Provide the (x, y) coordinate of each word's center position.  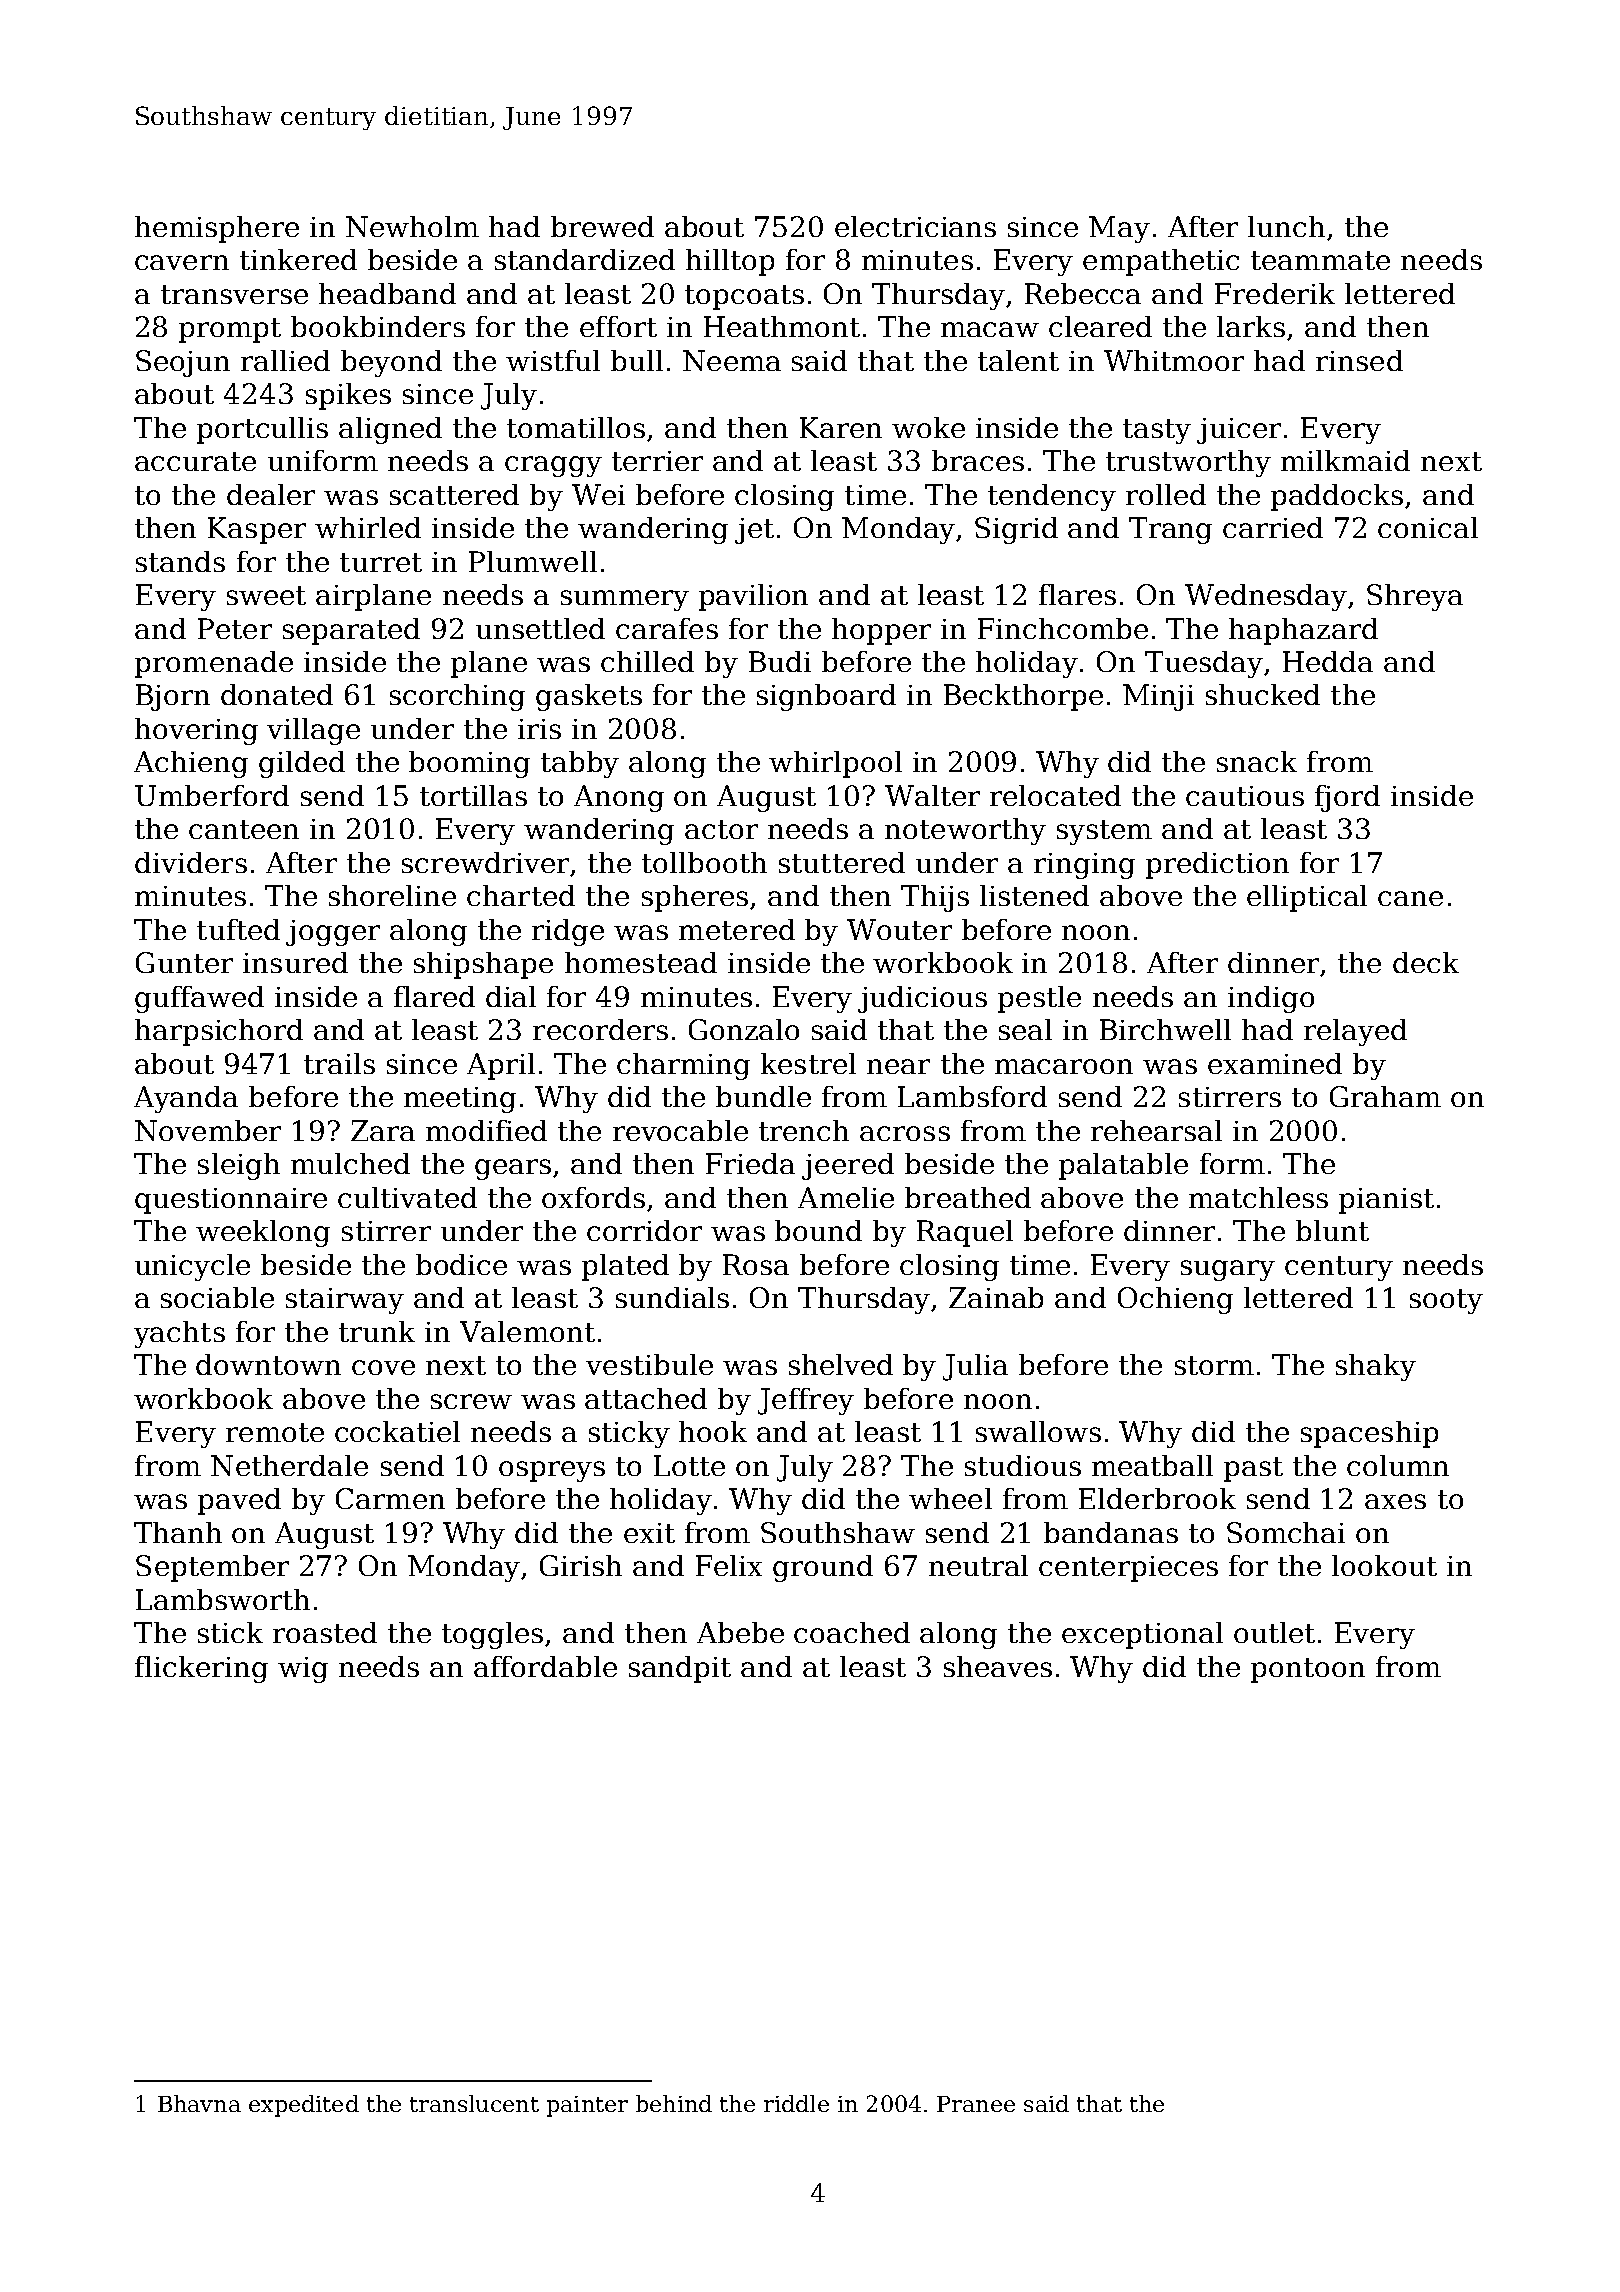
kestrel (808, 1063)
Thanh (178, 1532)
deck (1426, 962)
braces (978, 460)
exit (649, 1533)
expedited (304, 2106)
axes (1395, 1501)
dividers (191, 862)
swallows (1038, 1431)
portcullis (262, 430)
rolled (1166, 494)
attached (646, 1398)
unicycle (192, 1267)
